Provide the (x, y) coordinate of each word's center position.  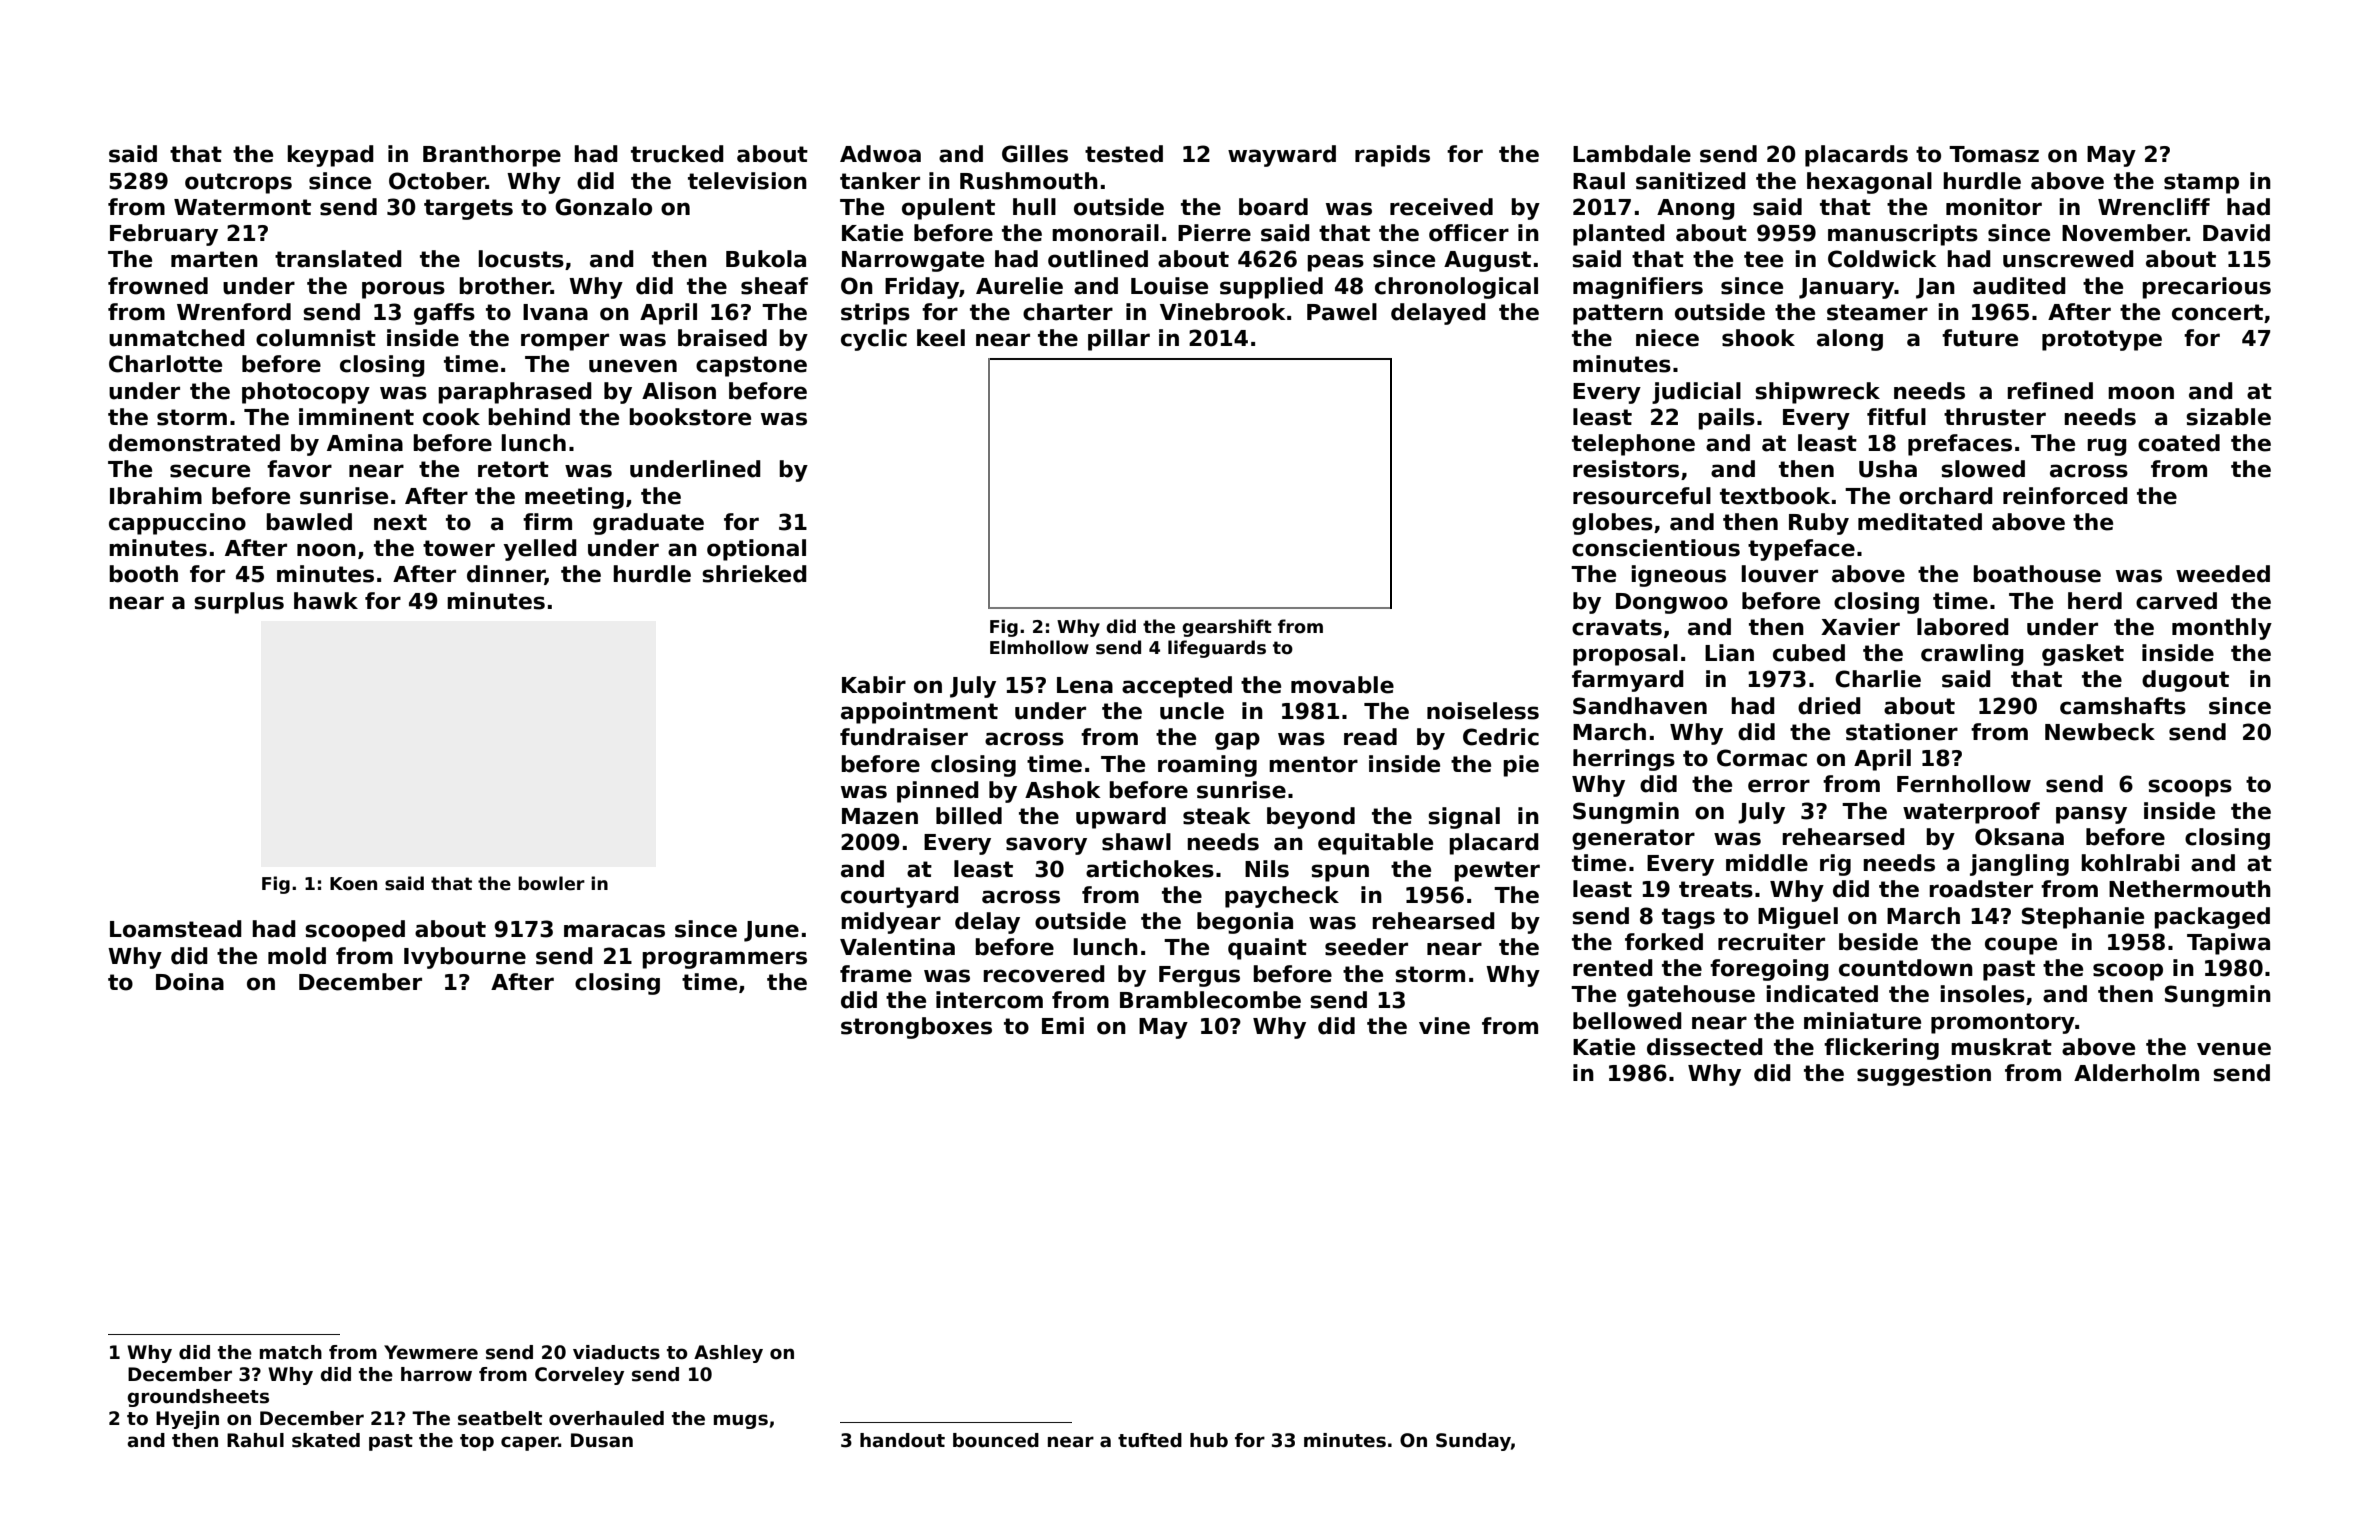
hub (1209, 1440)
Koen (353, 884)
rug (2107, 447)
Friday (922, 288)
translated (338, 259)
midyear (891, 923)
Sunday (1473, 1442)
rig (1835, 865)
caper (529, 1443)
